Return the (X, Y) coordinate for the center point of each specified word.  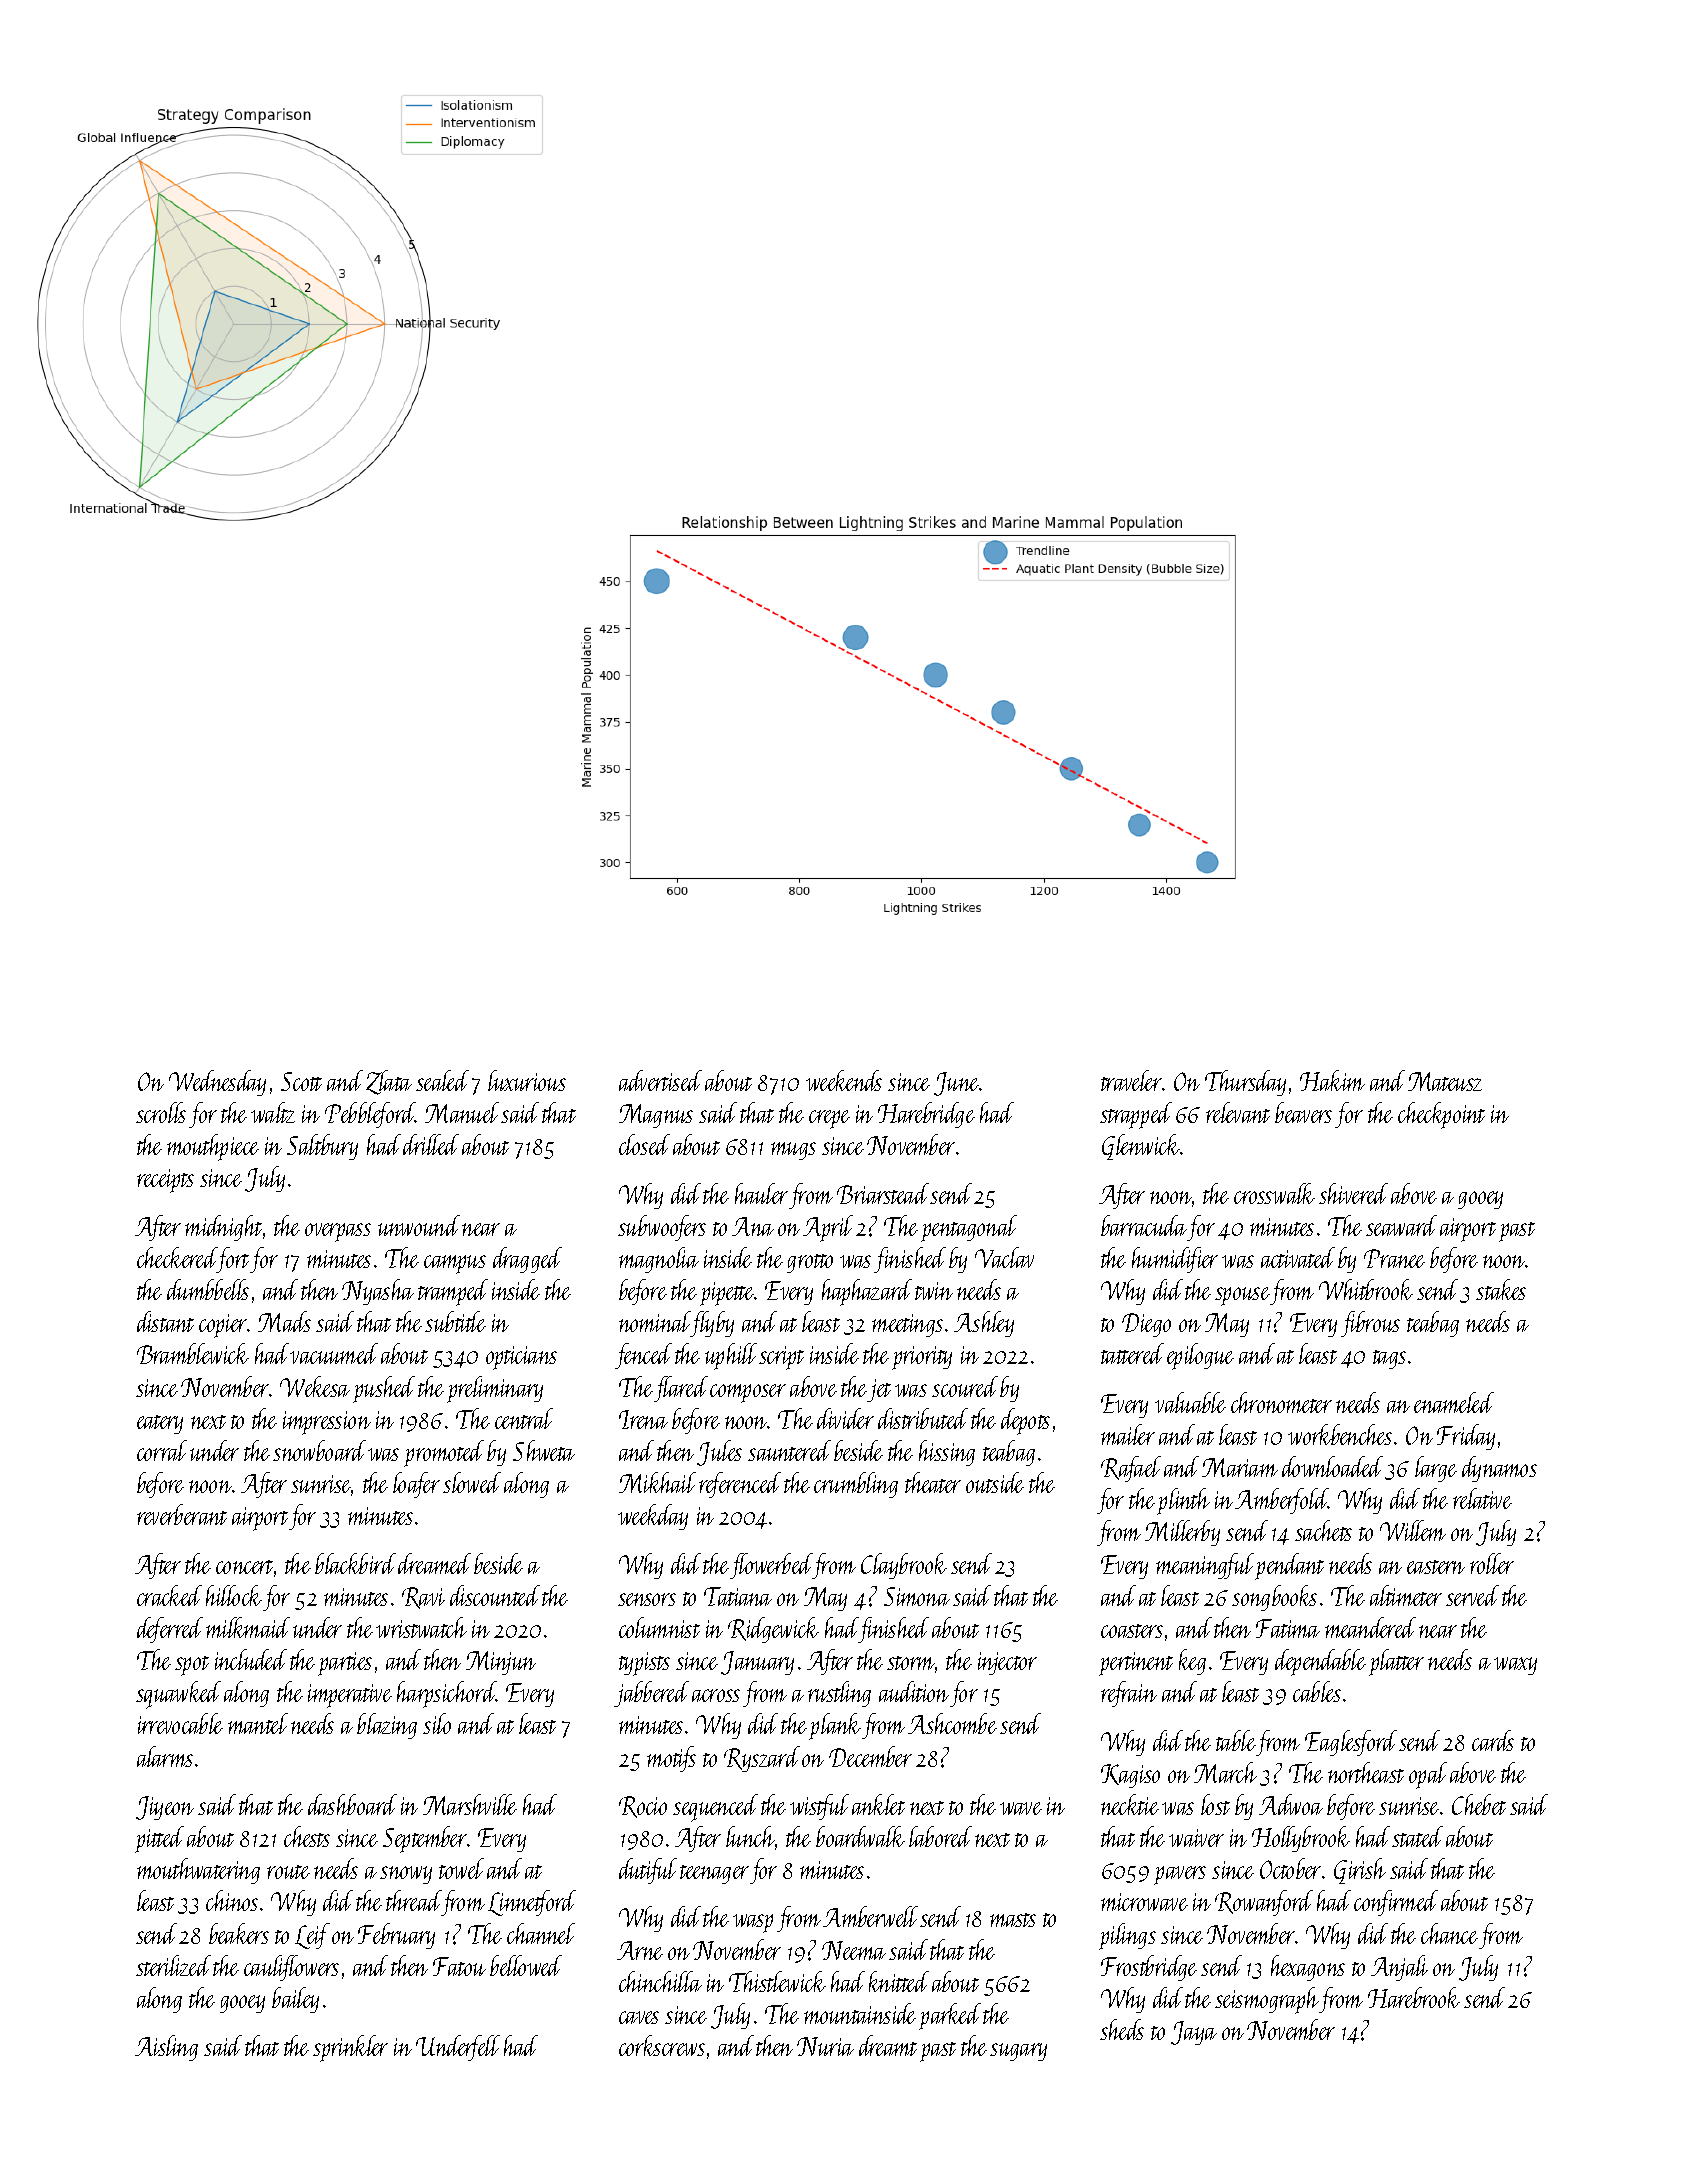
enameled (1454, 1402)
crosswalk (1274, 1193)
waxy (1515, 1666)
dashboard (352, 1804)
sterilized (173, 1965)
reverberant (182, 1514)
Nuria (825, 2046)
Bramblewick (193, 1353)
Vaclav (1004, 1257)
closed (644, 1144)
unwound (419, 1225)
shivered (1353, 1193)
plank (835, 1726)
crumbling (856, 1485)
